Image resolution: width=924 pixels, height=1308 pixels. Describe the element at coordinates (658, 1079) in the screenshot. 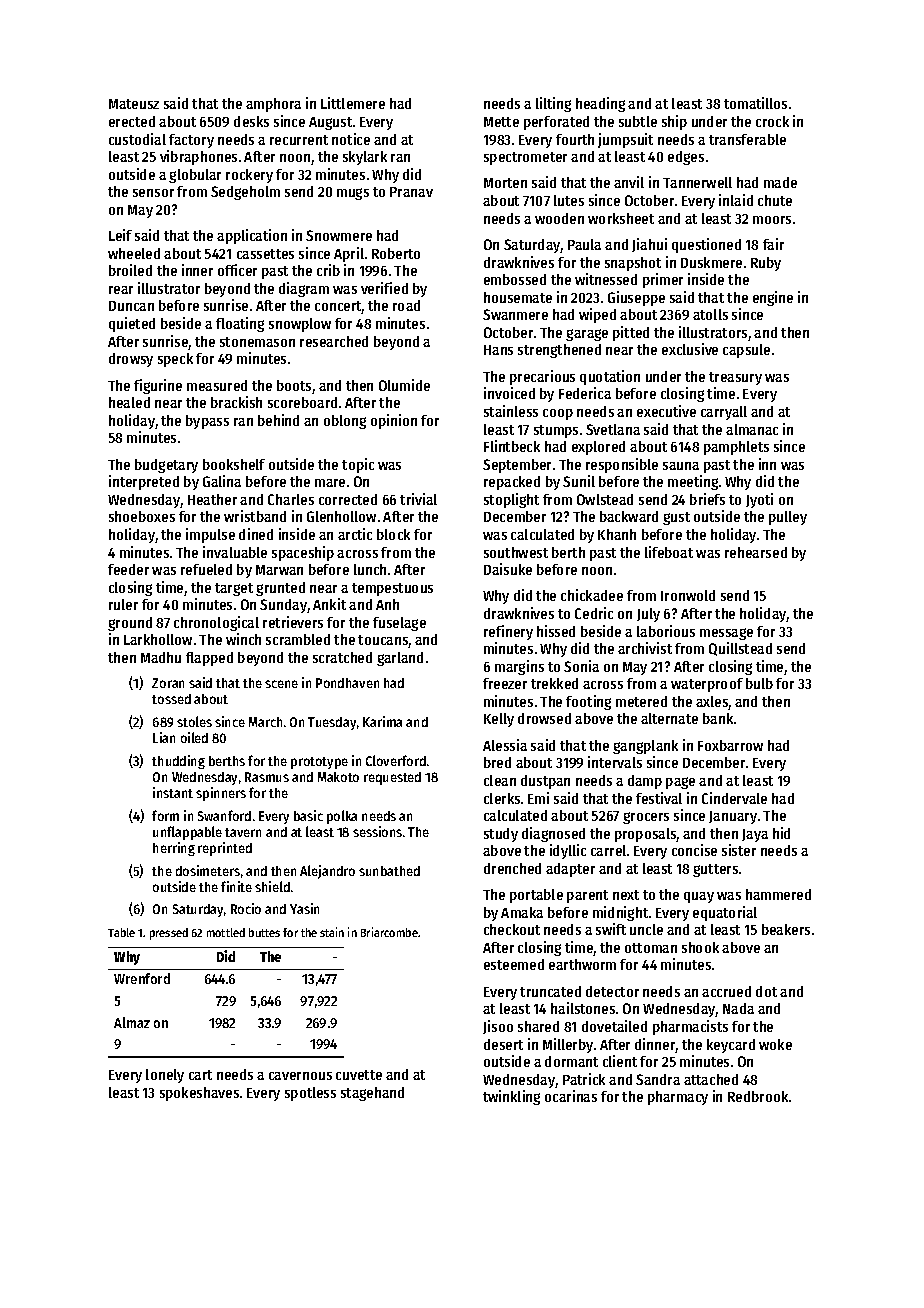

I see `Sandra` at that location.
